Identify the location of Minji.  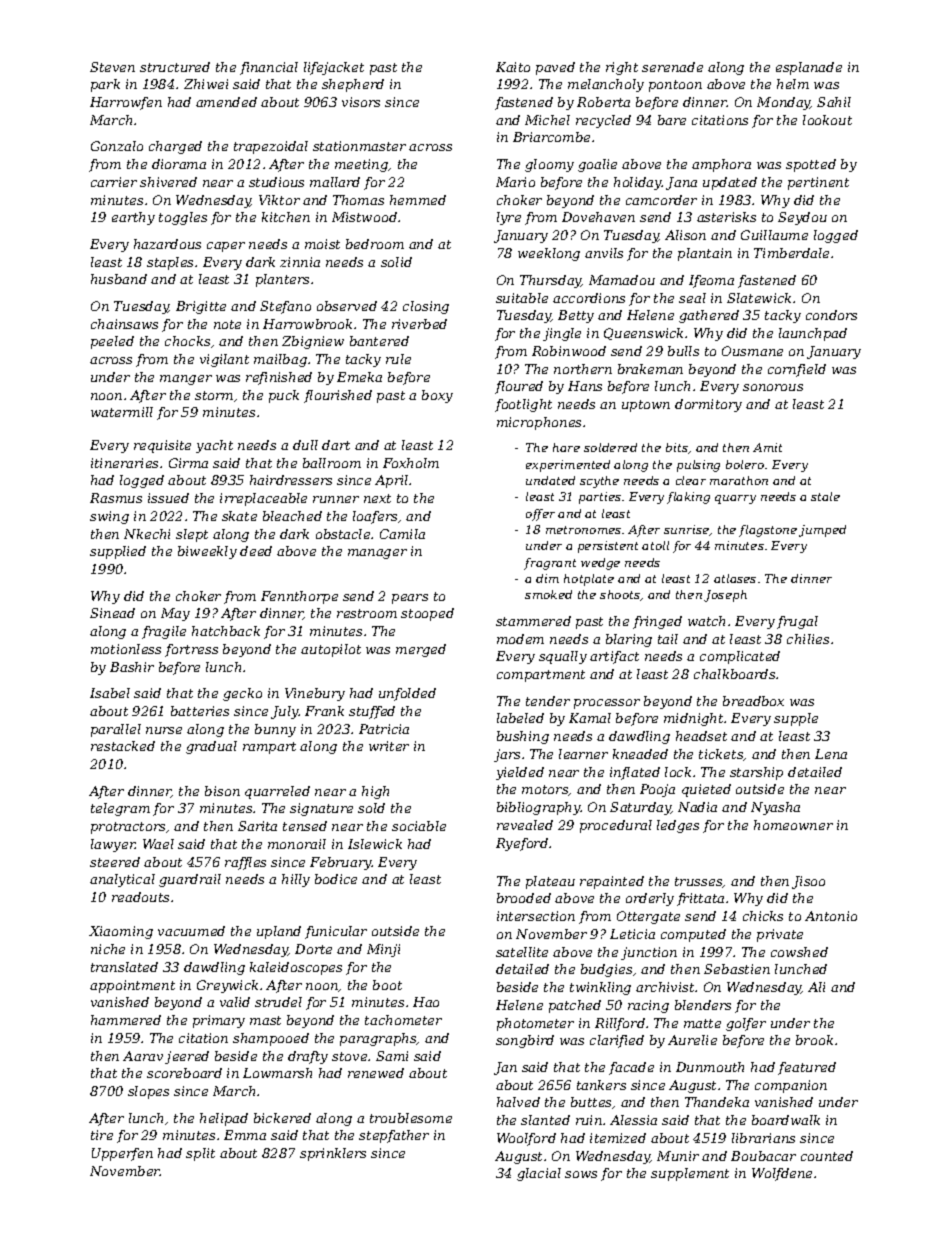
(383, 950).
